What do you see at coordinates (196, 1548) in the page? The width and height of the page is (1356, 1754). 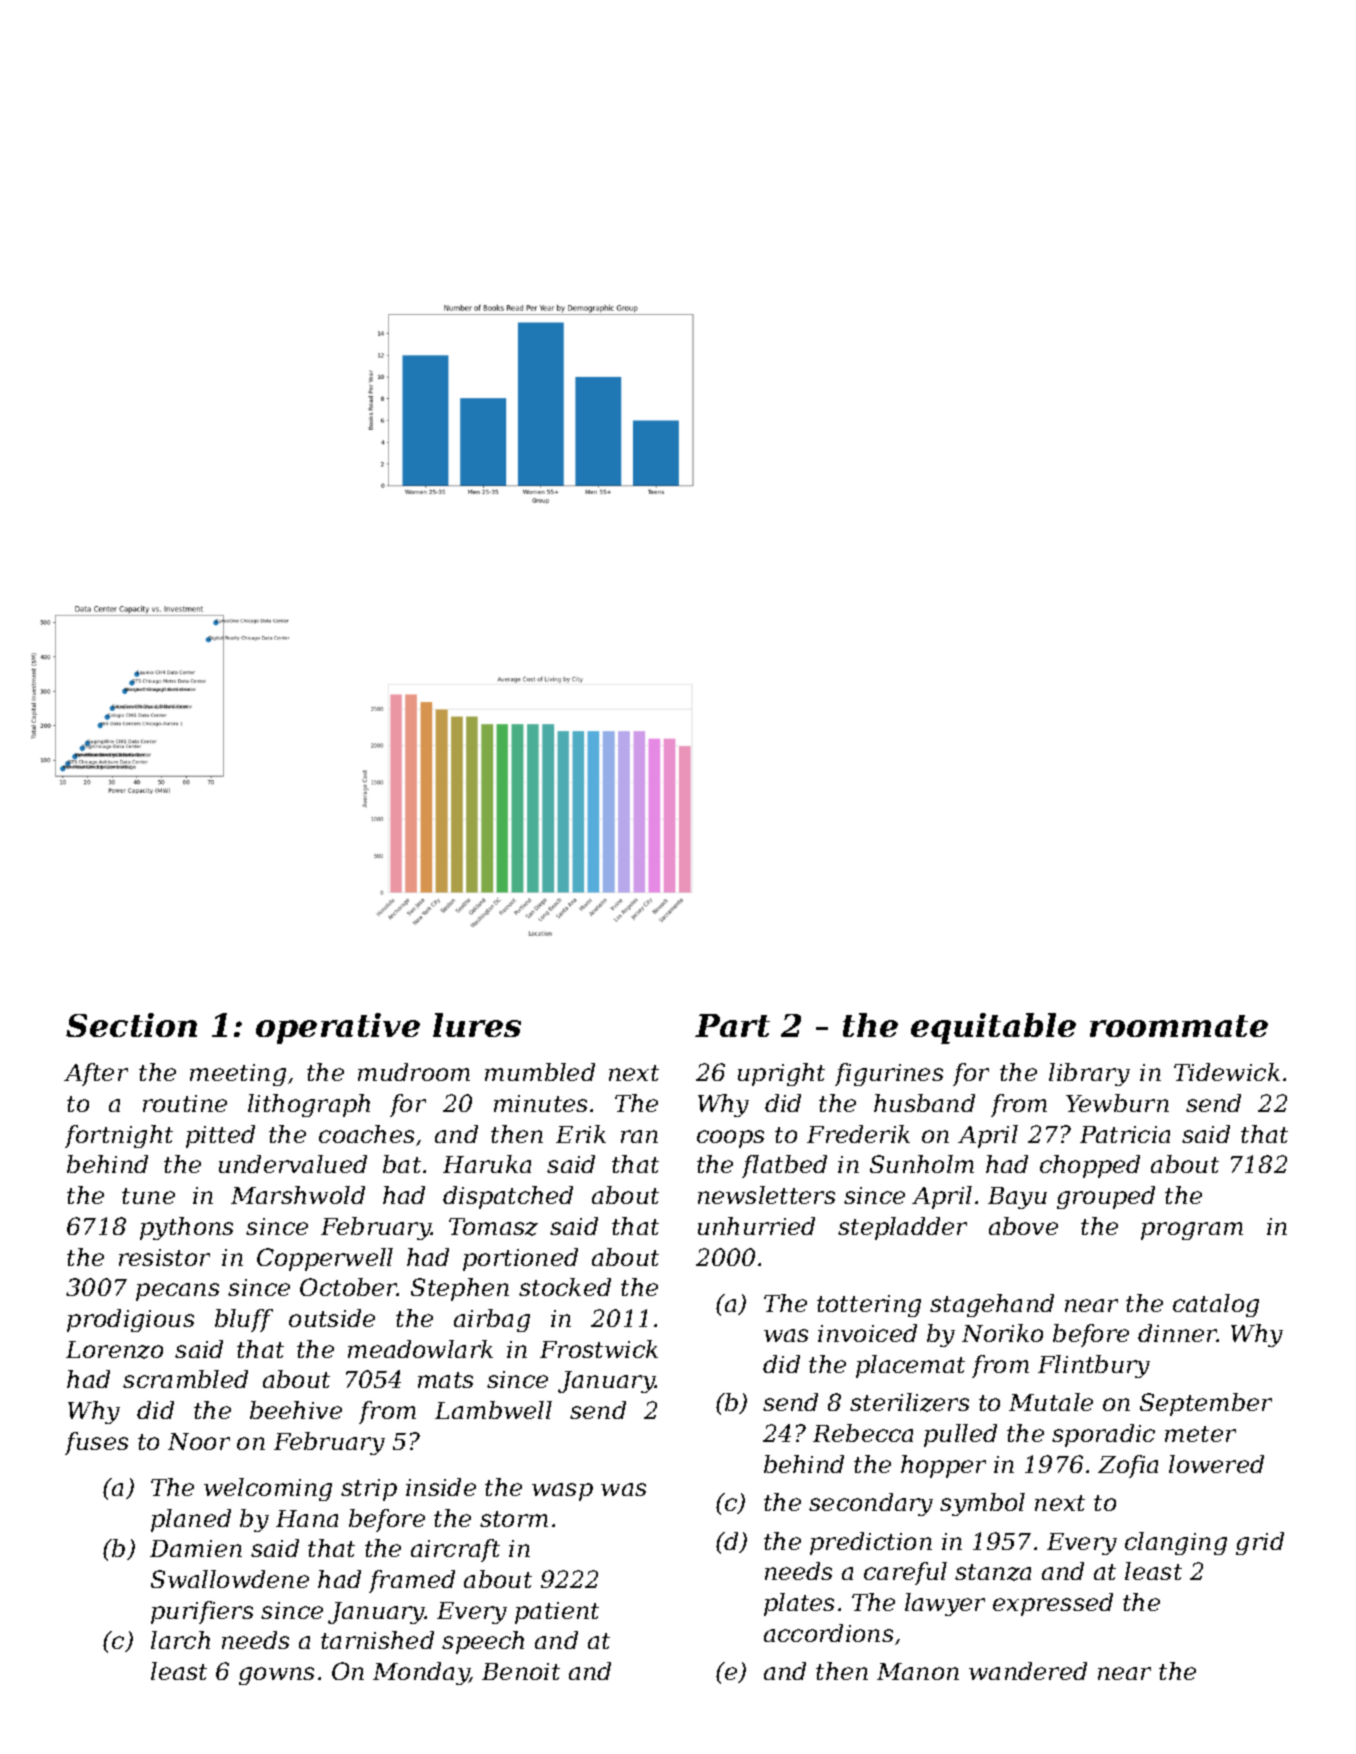 I see `Damien` at bounding box center [196, 1548].
